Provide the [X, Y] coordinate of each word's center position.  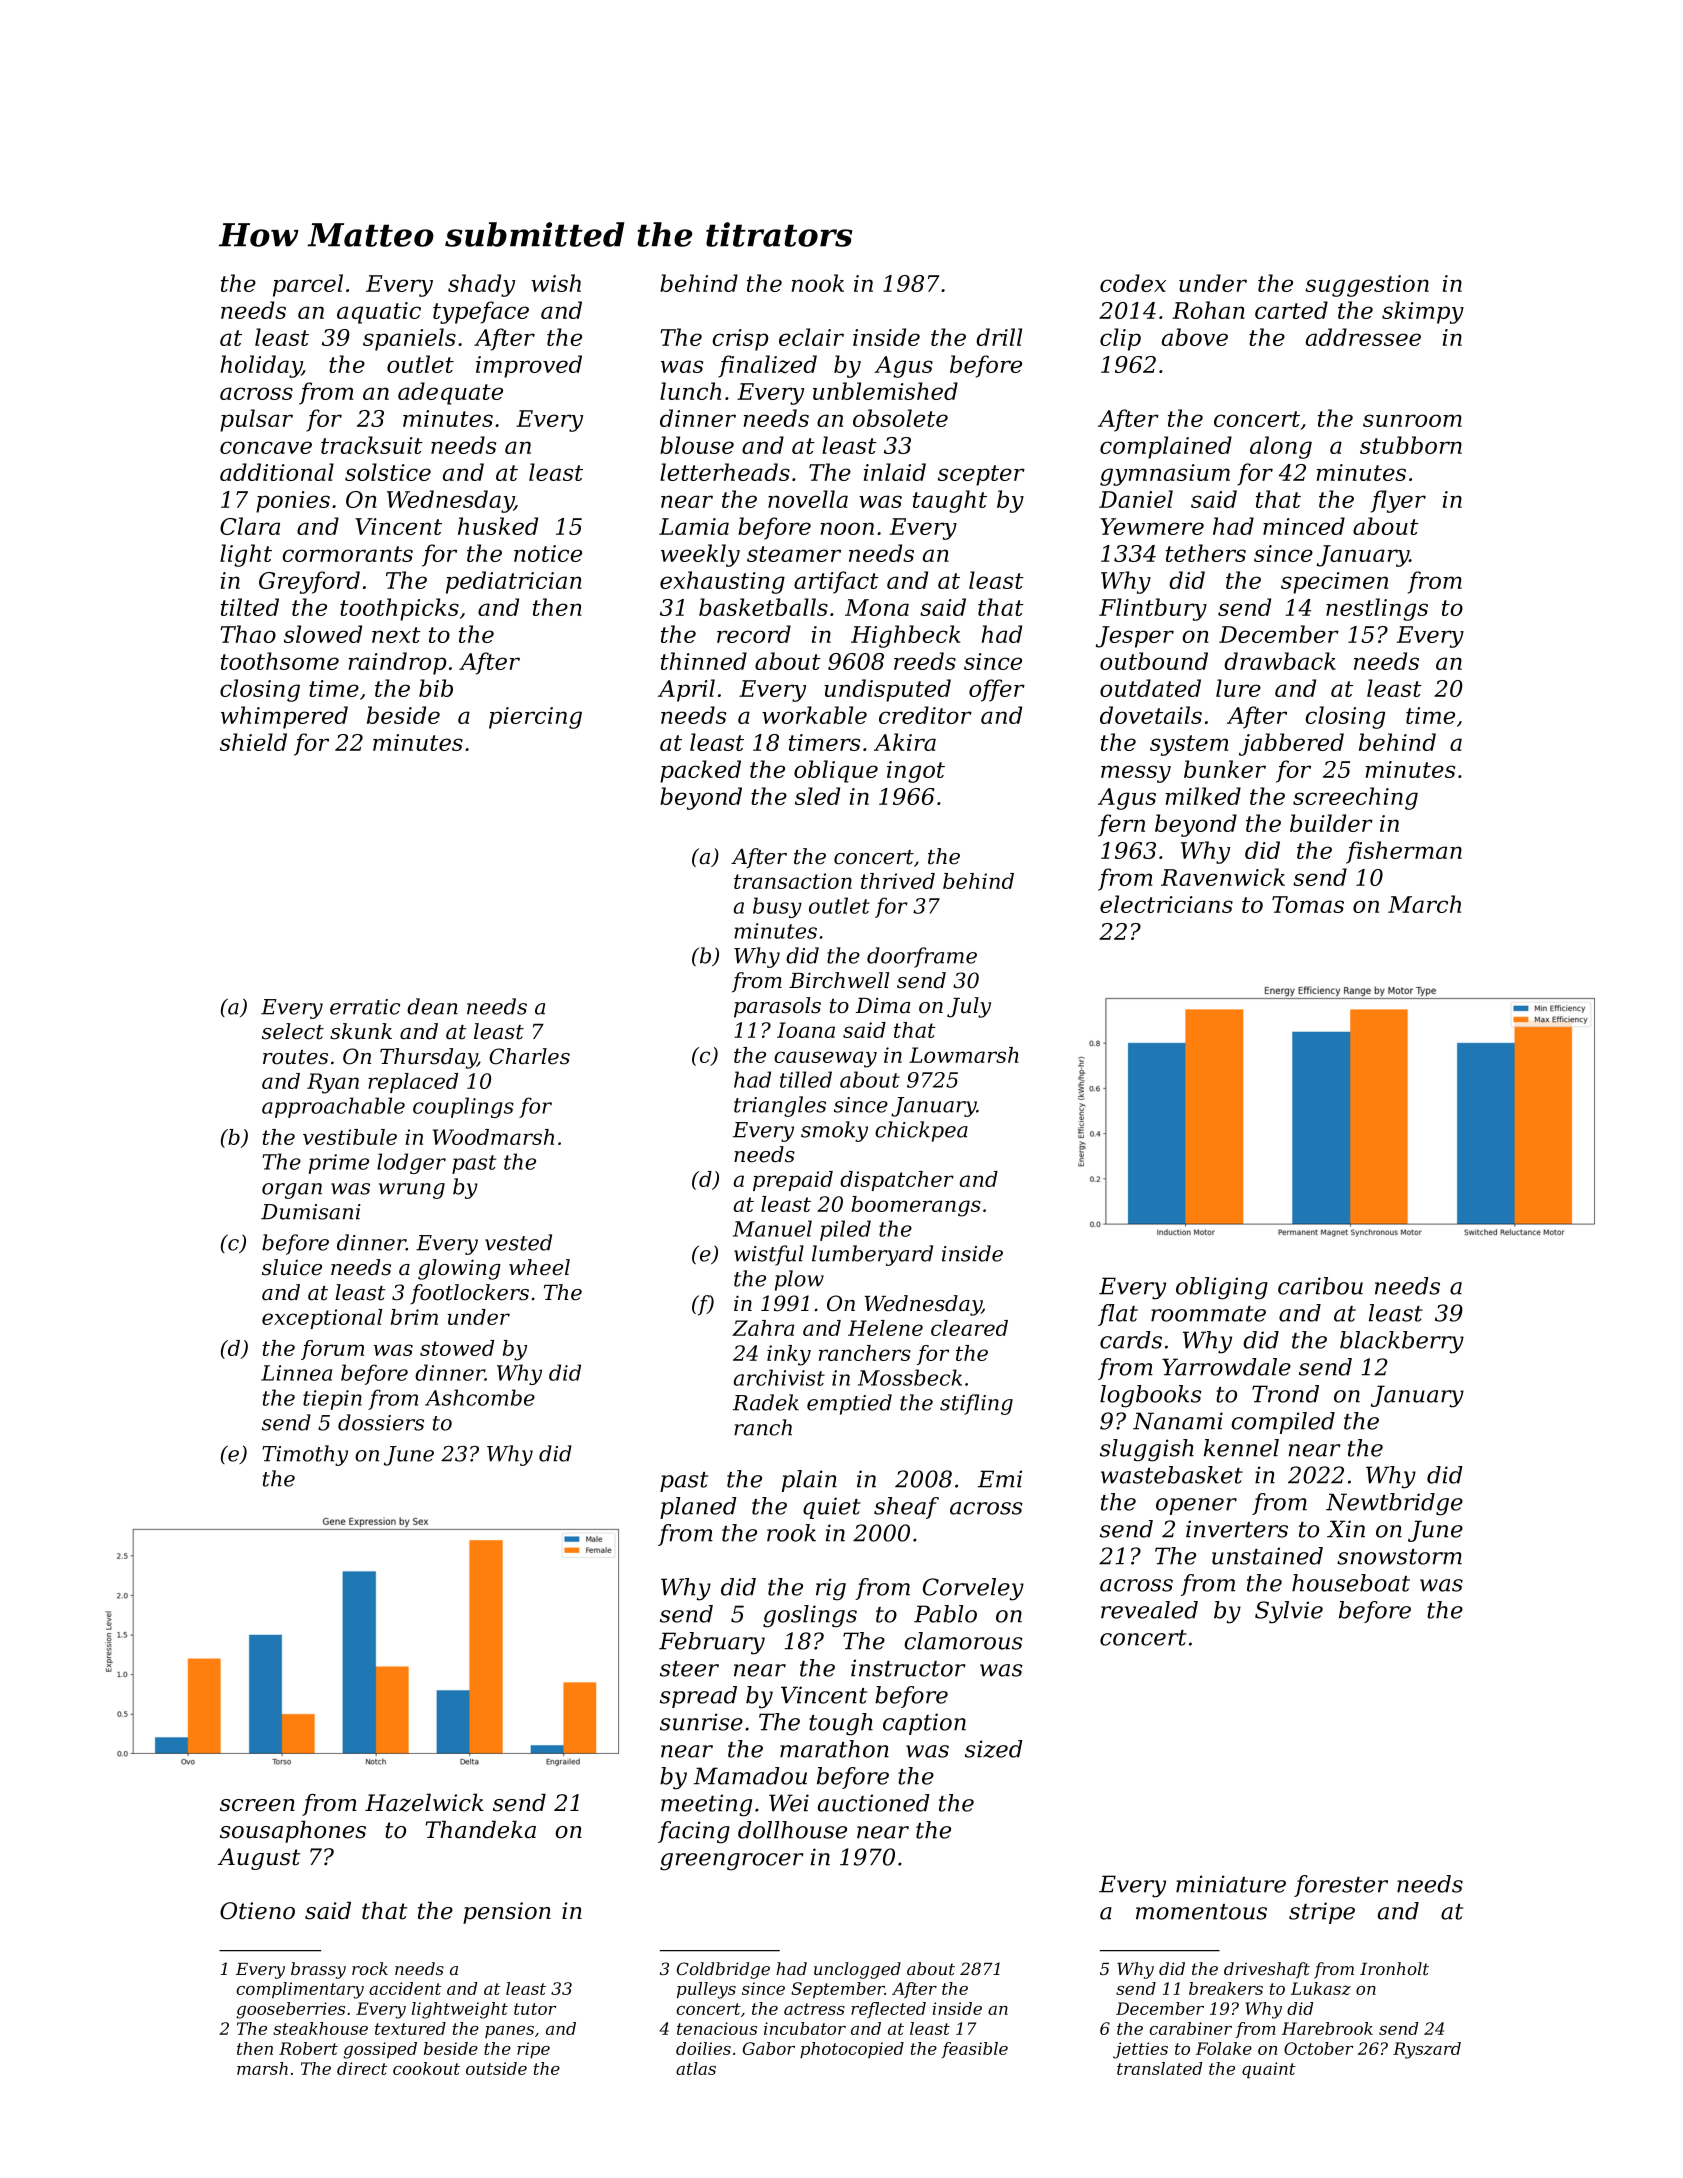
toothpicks [399, 609]
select [293, 1031]
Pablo [945, 1614]
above [1195, 337]
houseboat [1351, 1583]
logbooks [1151, 1396]
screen [257, 1805]
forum [332, 1350]
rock [370, 1968]
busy [777, 907]
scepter [981, 475]
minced [1304, 526]
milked [1203, 796]
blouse [697, 445]
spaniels [409, 339]
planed [698, 1508]
